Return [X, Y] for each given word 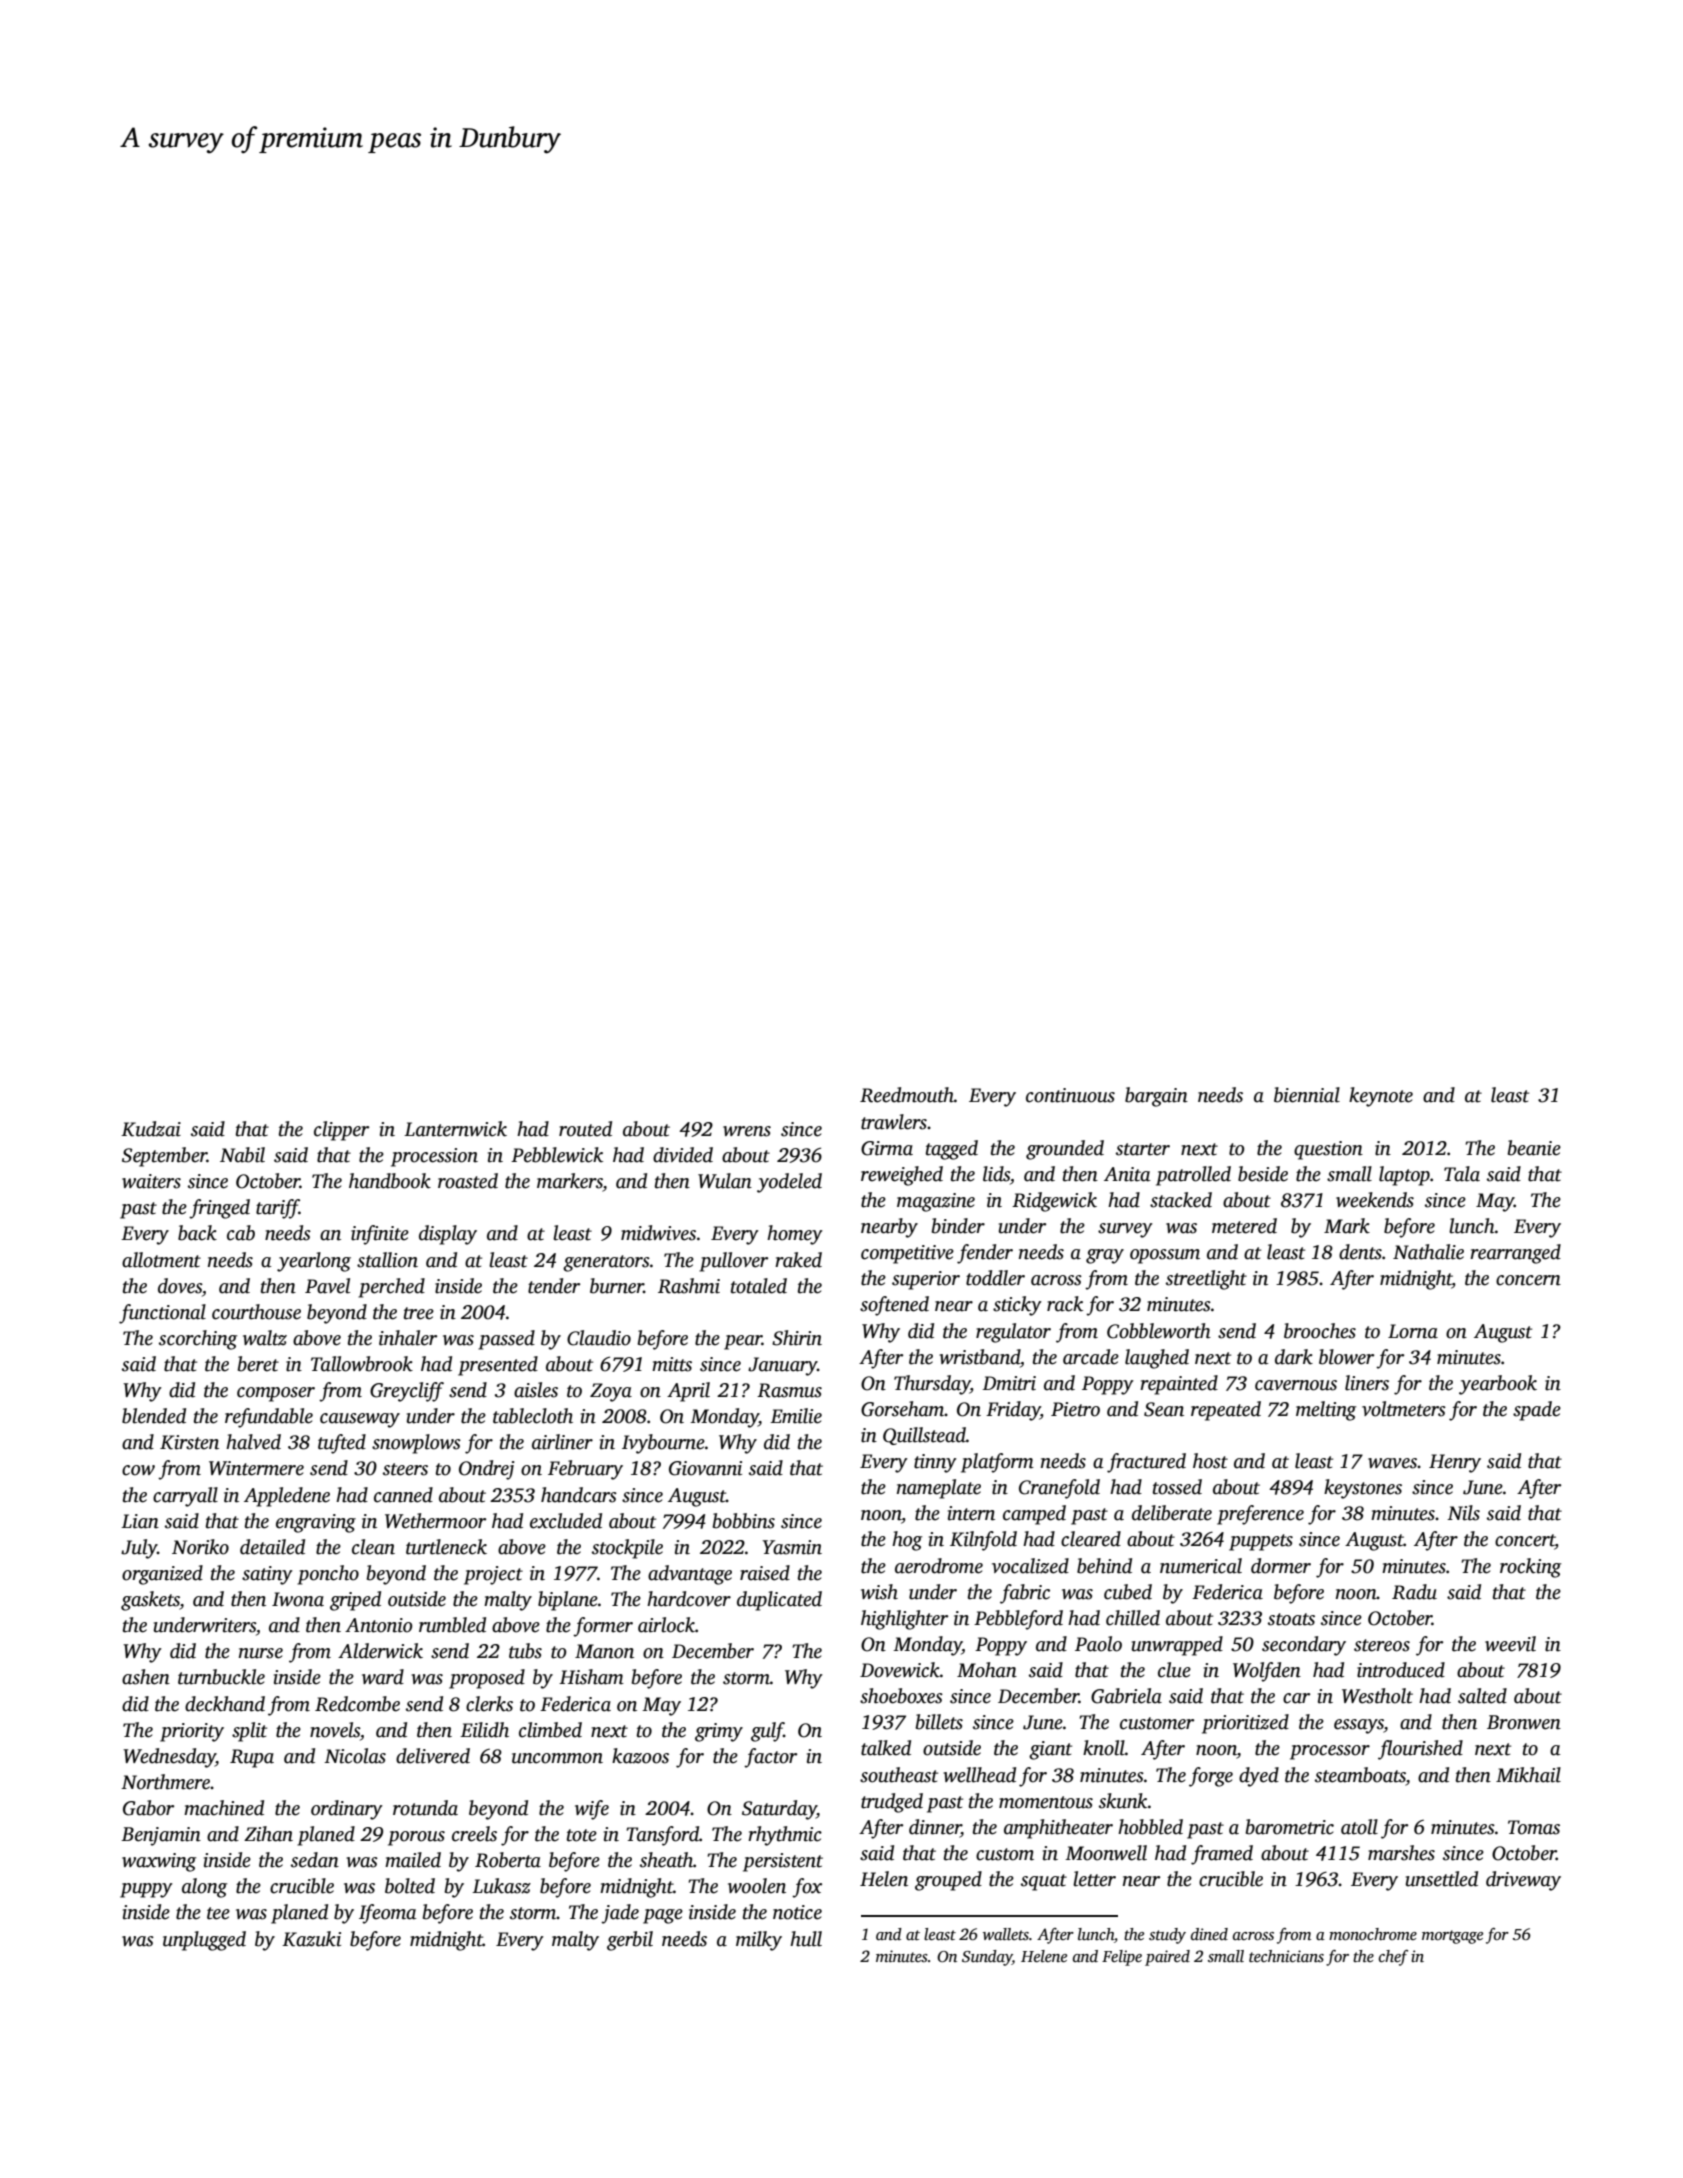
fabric [1025, 1594]
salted [1482, 1696]
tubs [525, 1651]
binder [958, 1226]
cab [241, 1233]
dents [1360, 1252]
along [204, 1888]
